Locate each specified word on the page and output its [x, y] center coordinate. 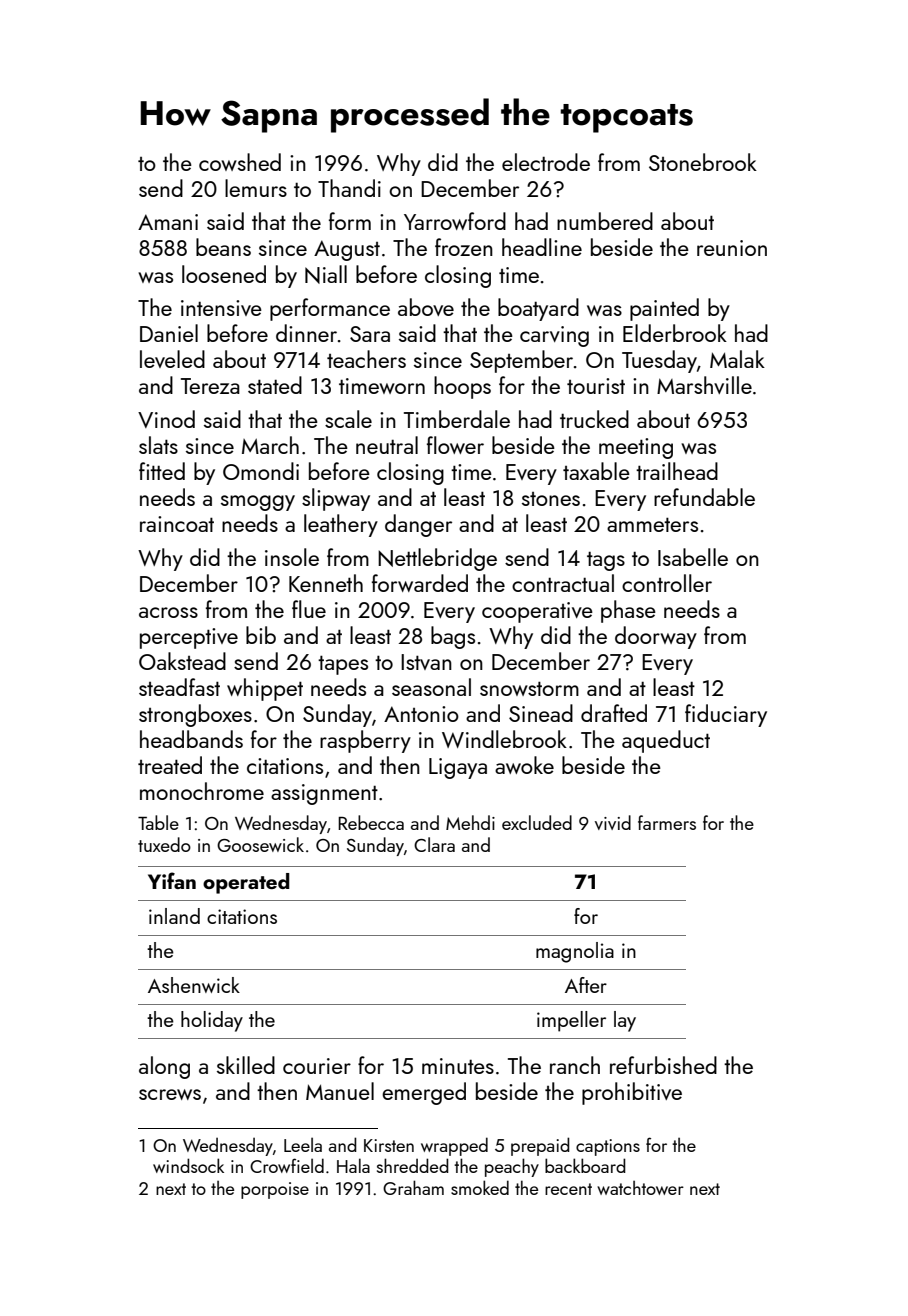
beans [223, 247]
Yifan [172, 880]
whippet [265, 689]
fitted [162, 471]
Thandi [349, 188]
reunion [732, 248]
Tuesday [659, 361]
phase [628, 611]
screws [170, 1094]
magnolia [575, 952]
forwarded [420, 583]
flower [455, 445]
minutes [458, 1066]
